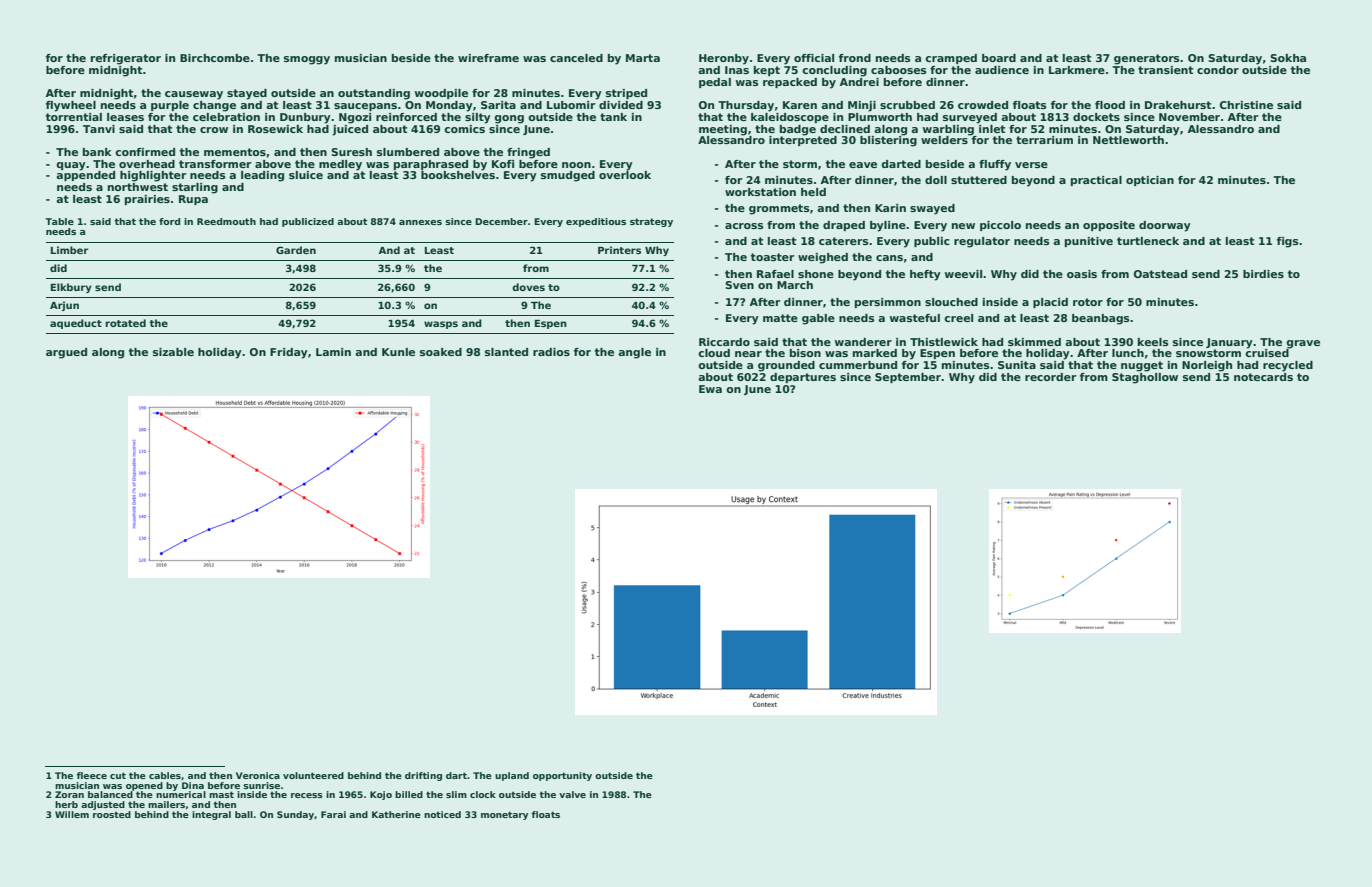 The height and width of the document is (887, 1372). What do you see at coordinates (215, 58) in the document?
I see `Birchcombe` at bounding box center [215, 58].
